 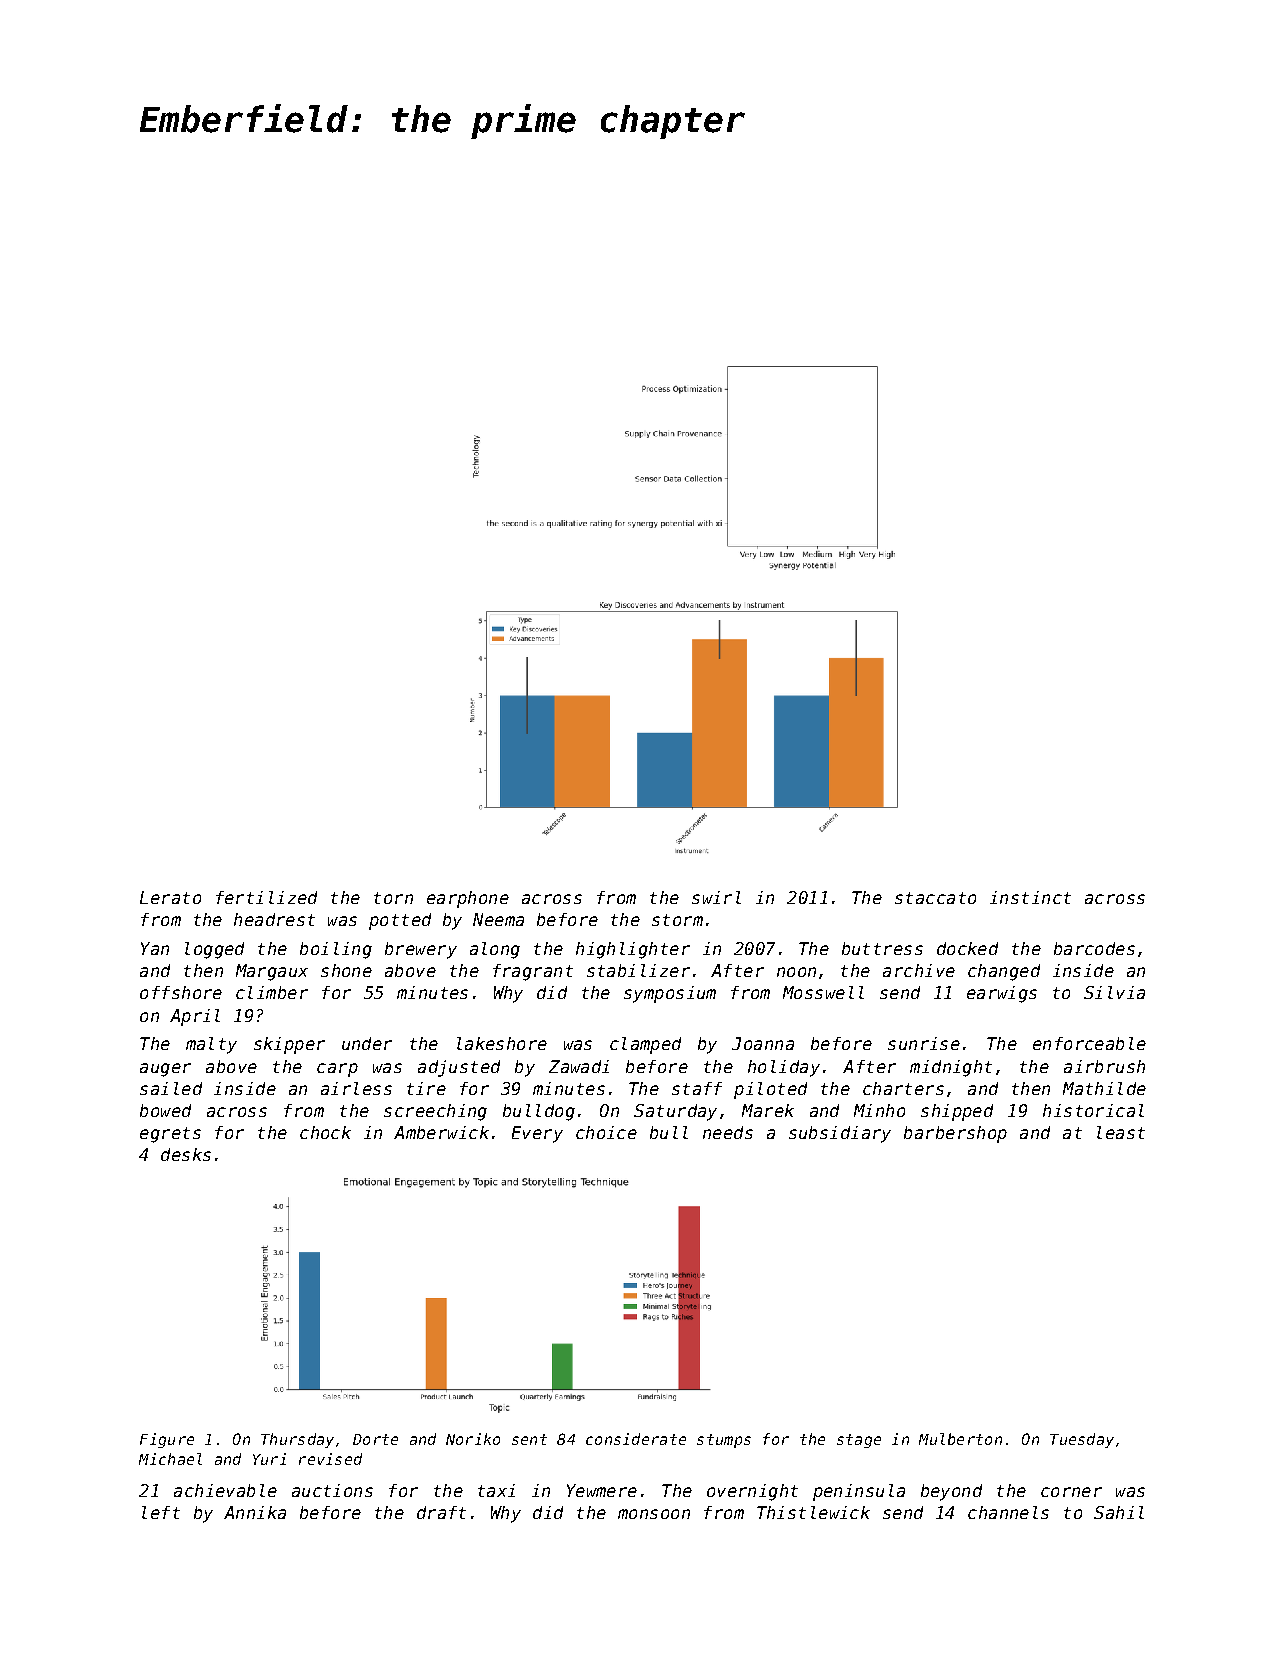 I want to click on draft, so click(x=441, y=1512).
